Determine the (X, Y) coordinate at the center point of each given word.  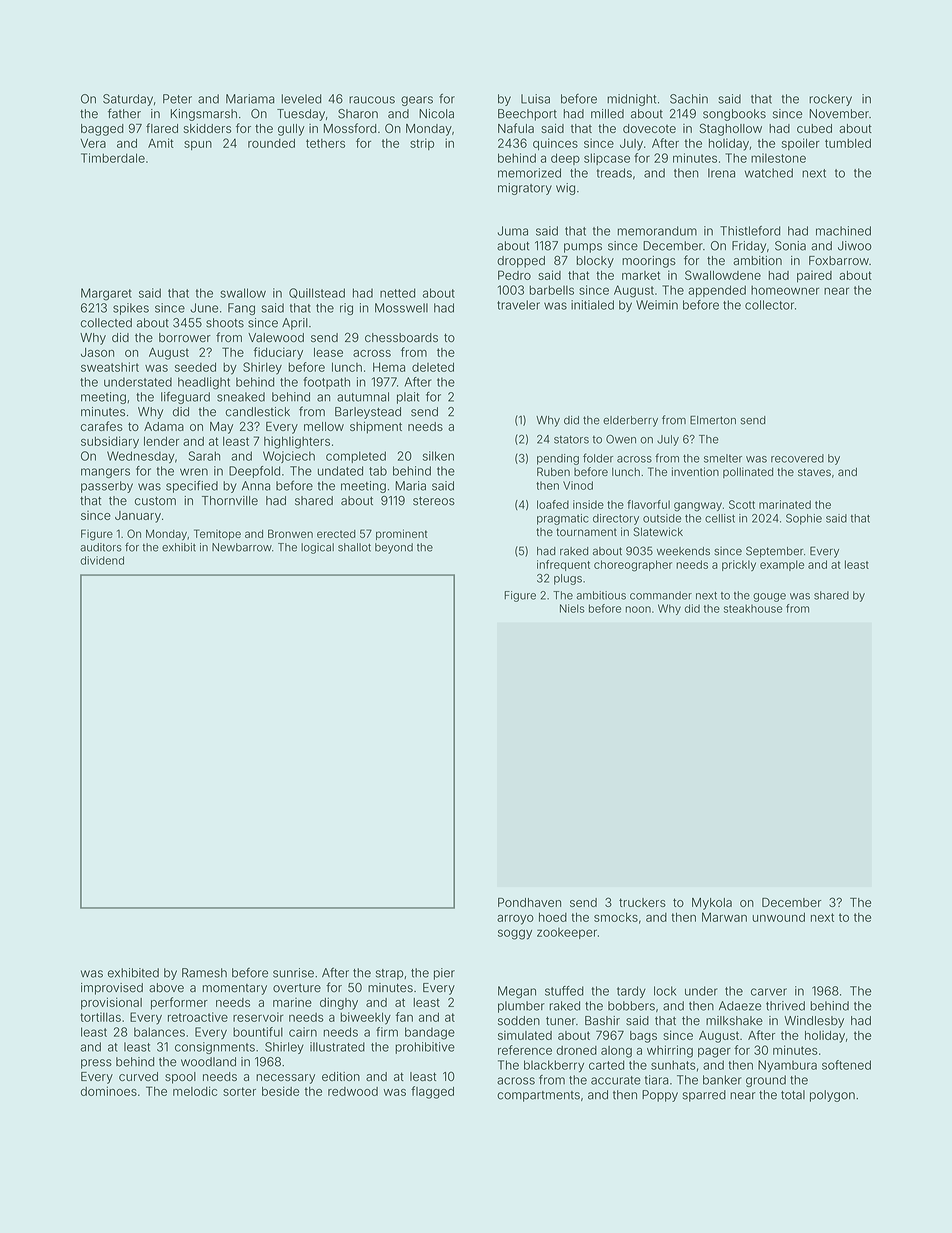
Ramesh (204, 973)
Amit (161, 143)
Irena (721, 173)
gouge (769, 597)
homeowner (785, 290)
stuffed (564, 991)
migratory (525, 189)
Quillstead (317, 293)
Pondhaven (529, 902)
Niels (572, 608)
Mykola (712, 904)
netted (398, 293)
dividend (102, 560)
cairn (303, 1032)
